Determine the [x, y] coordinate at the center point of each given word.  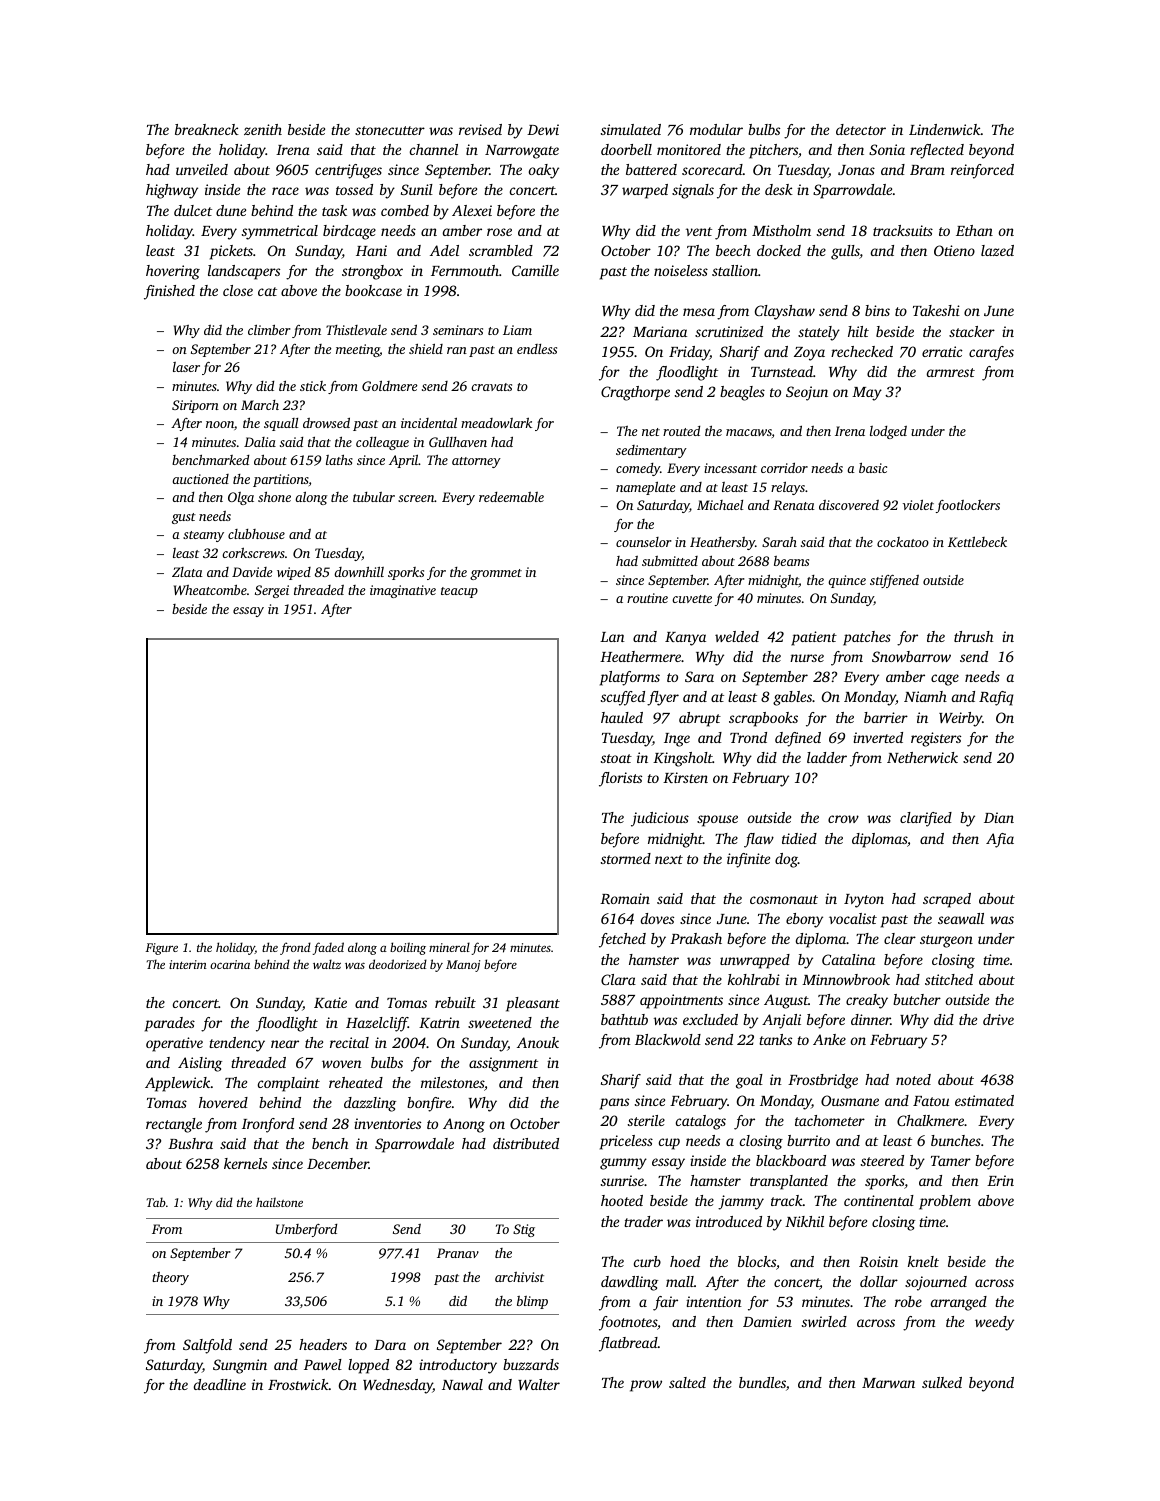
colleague [382, 443]
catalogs [701, 1122]
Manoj [463, 966]
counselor [644, 542]
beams [791, 561]
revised [480, 129]
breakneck [207, 129]
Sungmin [240, 1366]
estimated [984, 1100]
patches [867, 638]
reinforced [982, 171]
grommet [496, 574]
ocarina [230, 964]
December [338, 1163]
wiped [294, 573]
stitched [949, 979]
